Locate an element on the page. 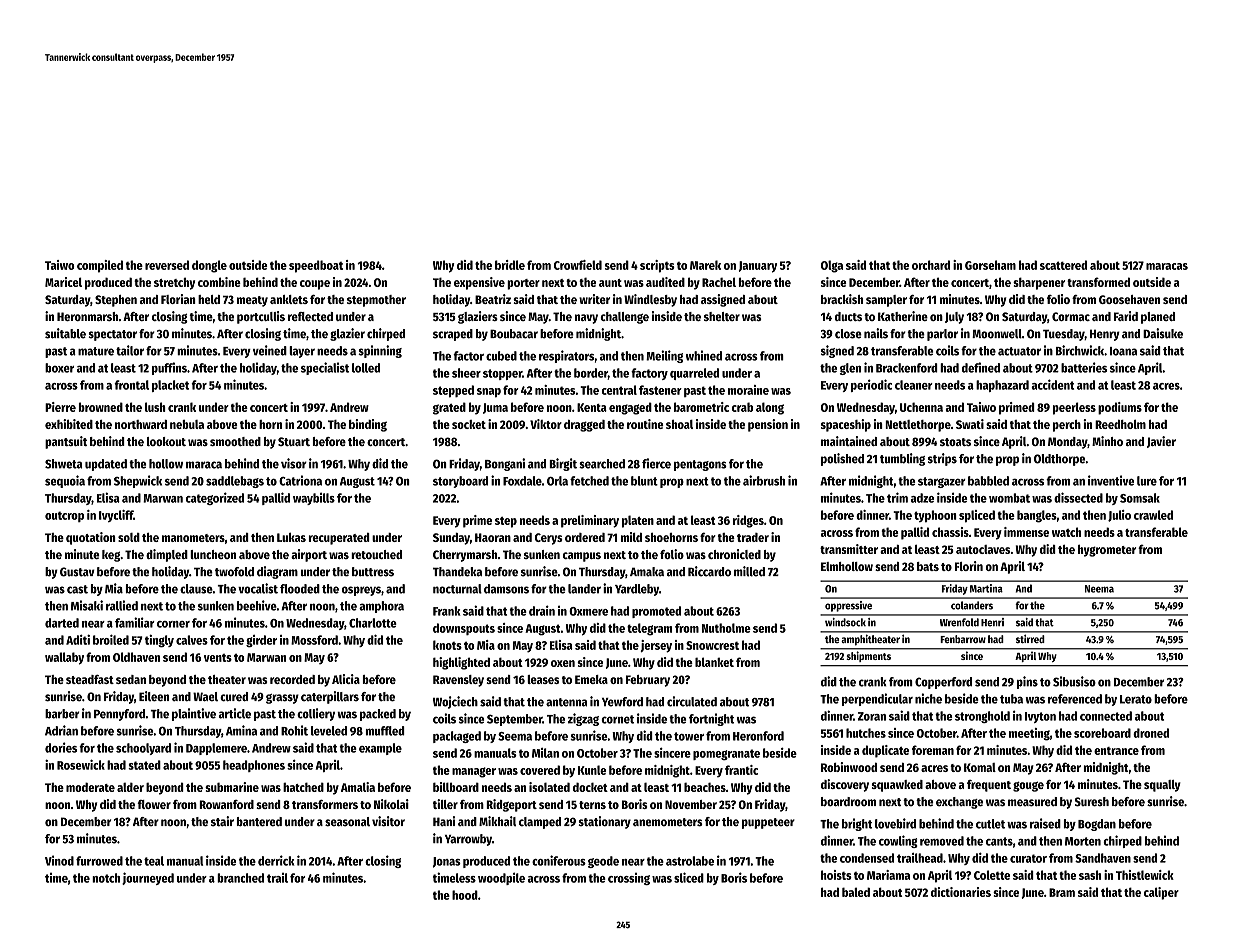 This page has height=952, width=1233. article is located at coordinates (235, 713).
